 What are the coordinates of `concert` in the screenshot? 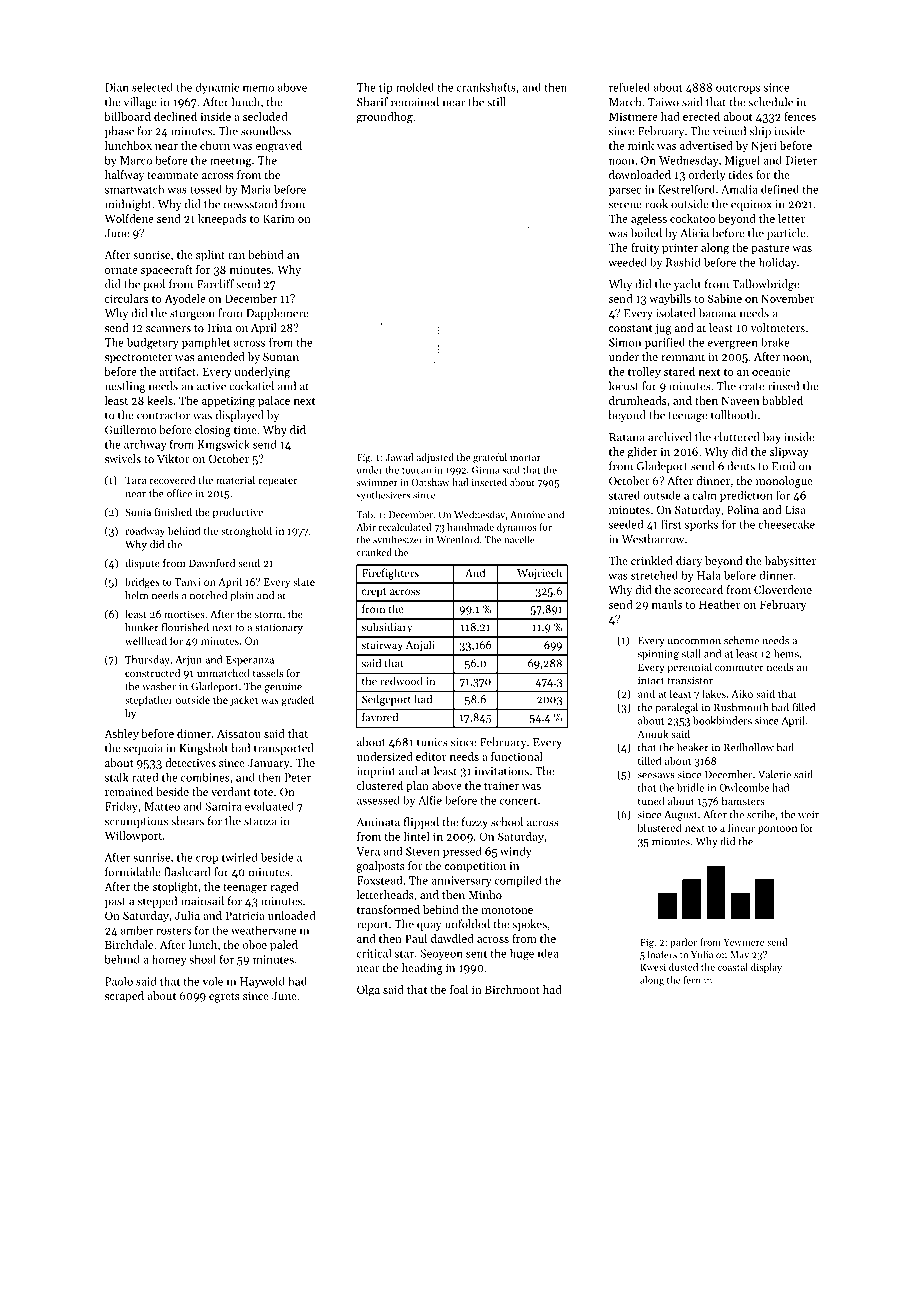 It's located at (518, 801).
